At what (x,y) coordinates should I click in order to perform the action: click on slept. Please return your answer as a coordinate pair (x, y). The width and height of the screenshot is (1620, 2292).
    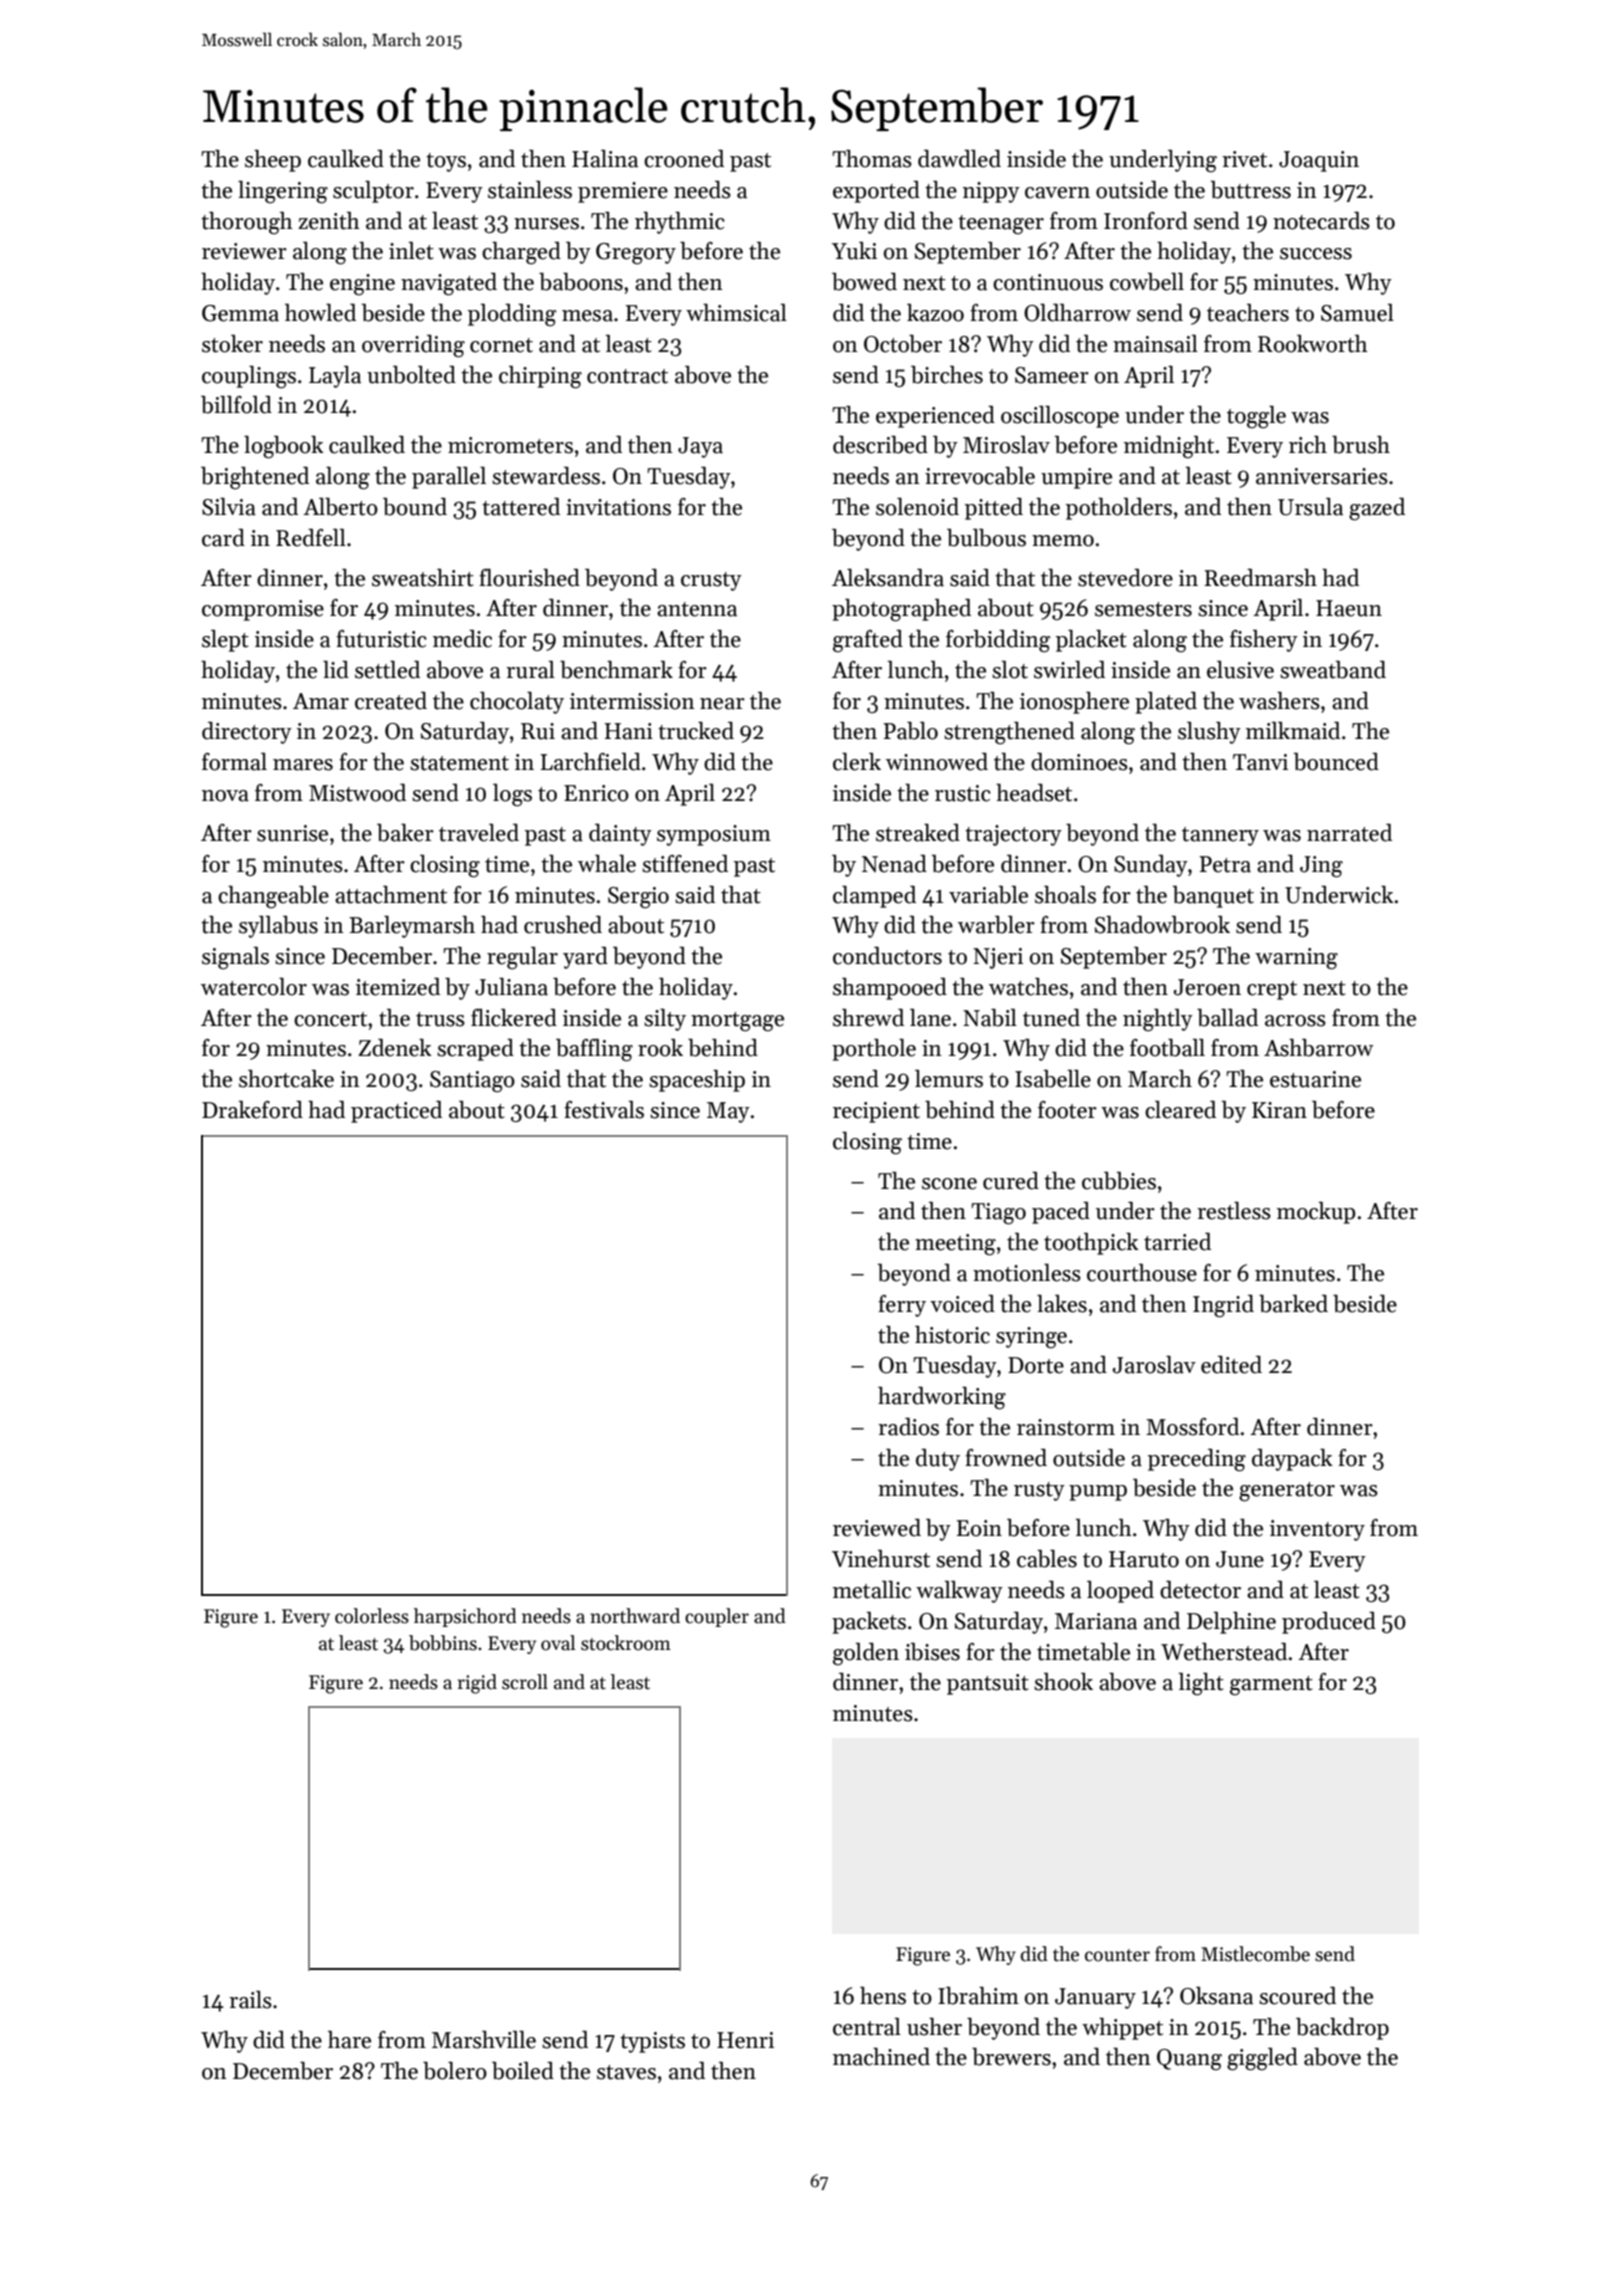
    Looking at the image, I should click on (225, 641).
